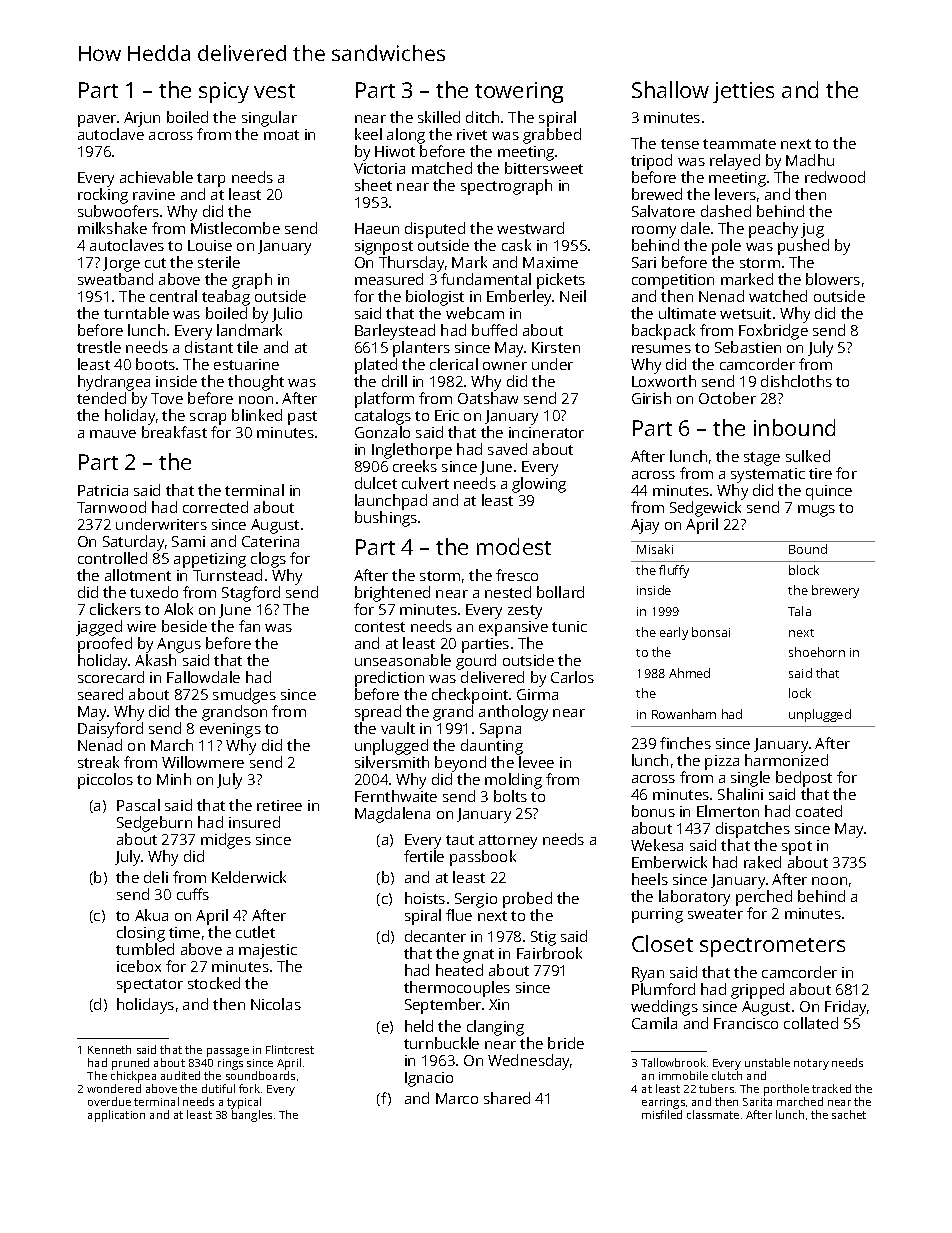 Image resolution: width=952 pixels, height=1233 pixels. Describe the element at coordinates (133, 543) in the image. I see `Saturday` at that location.
